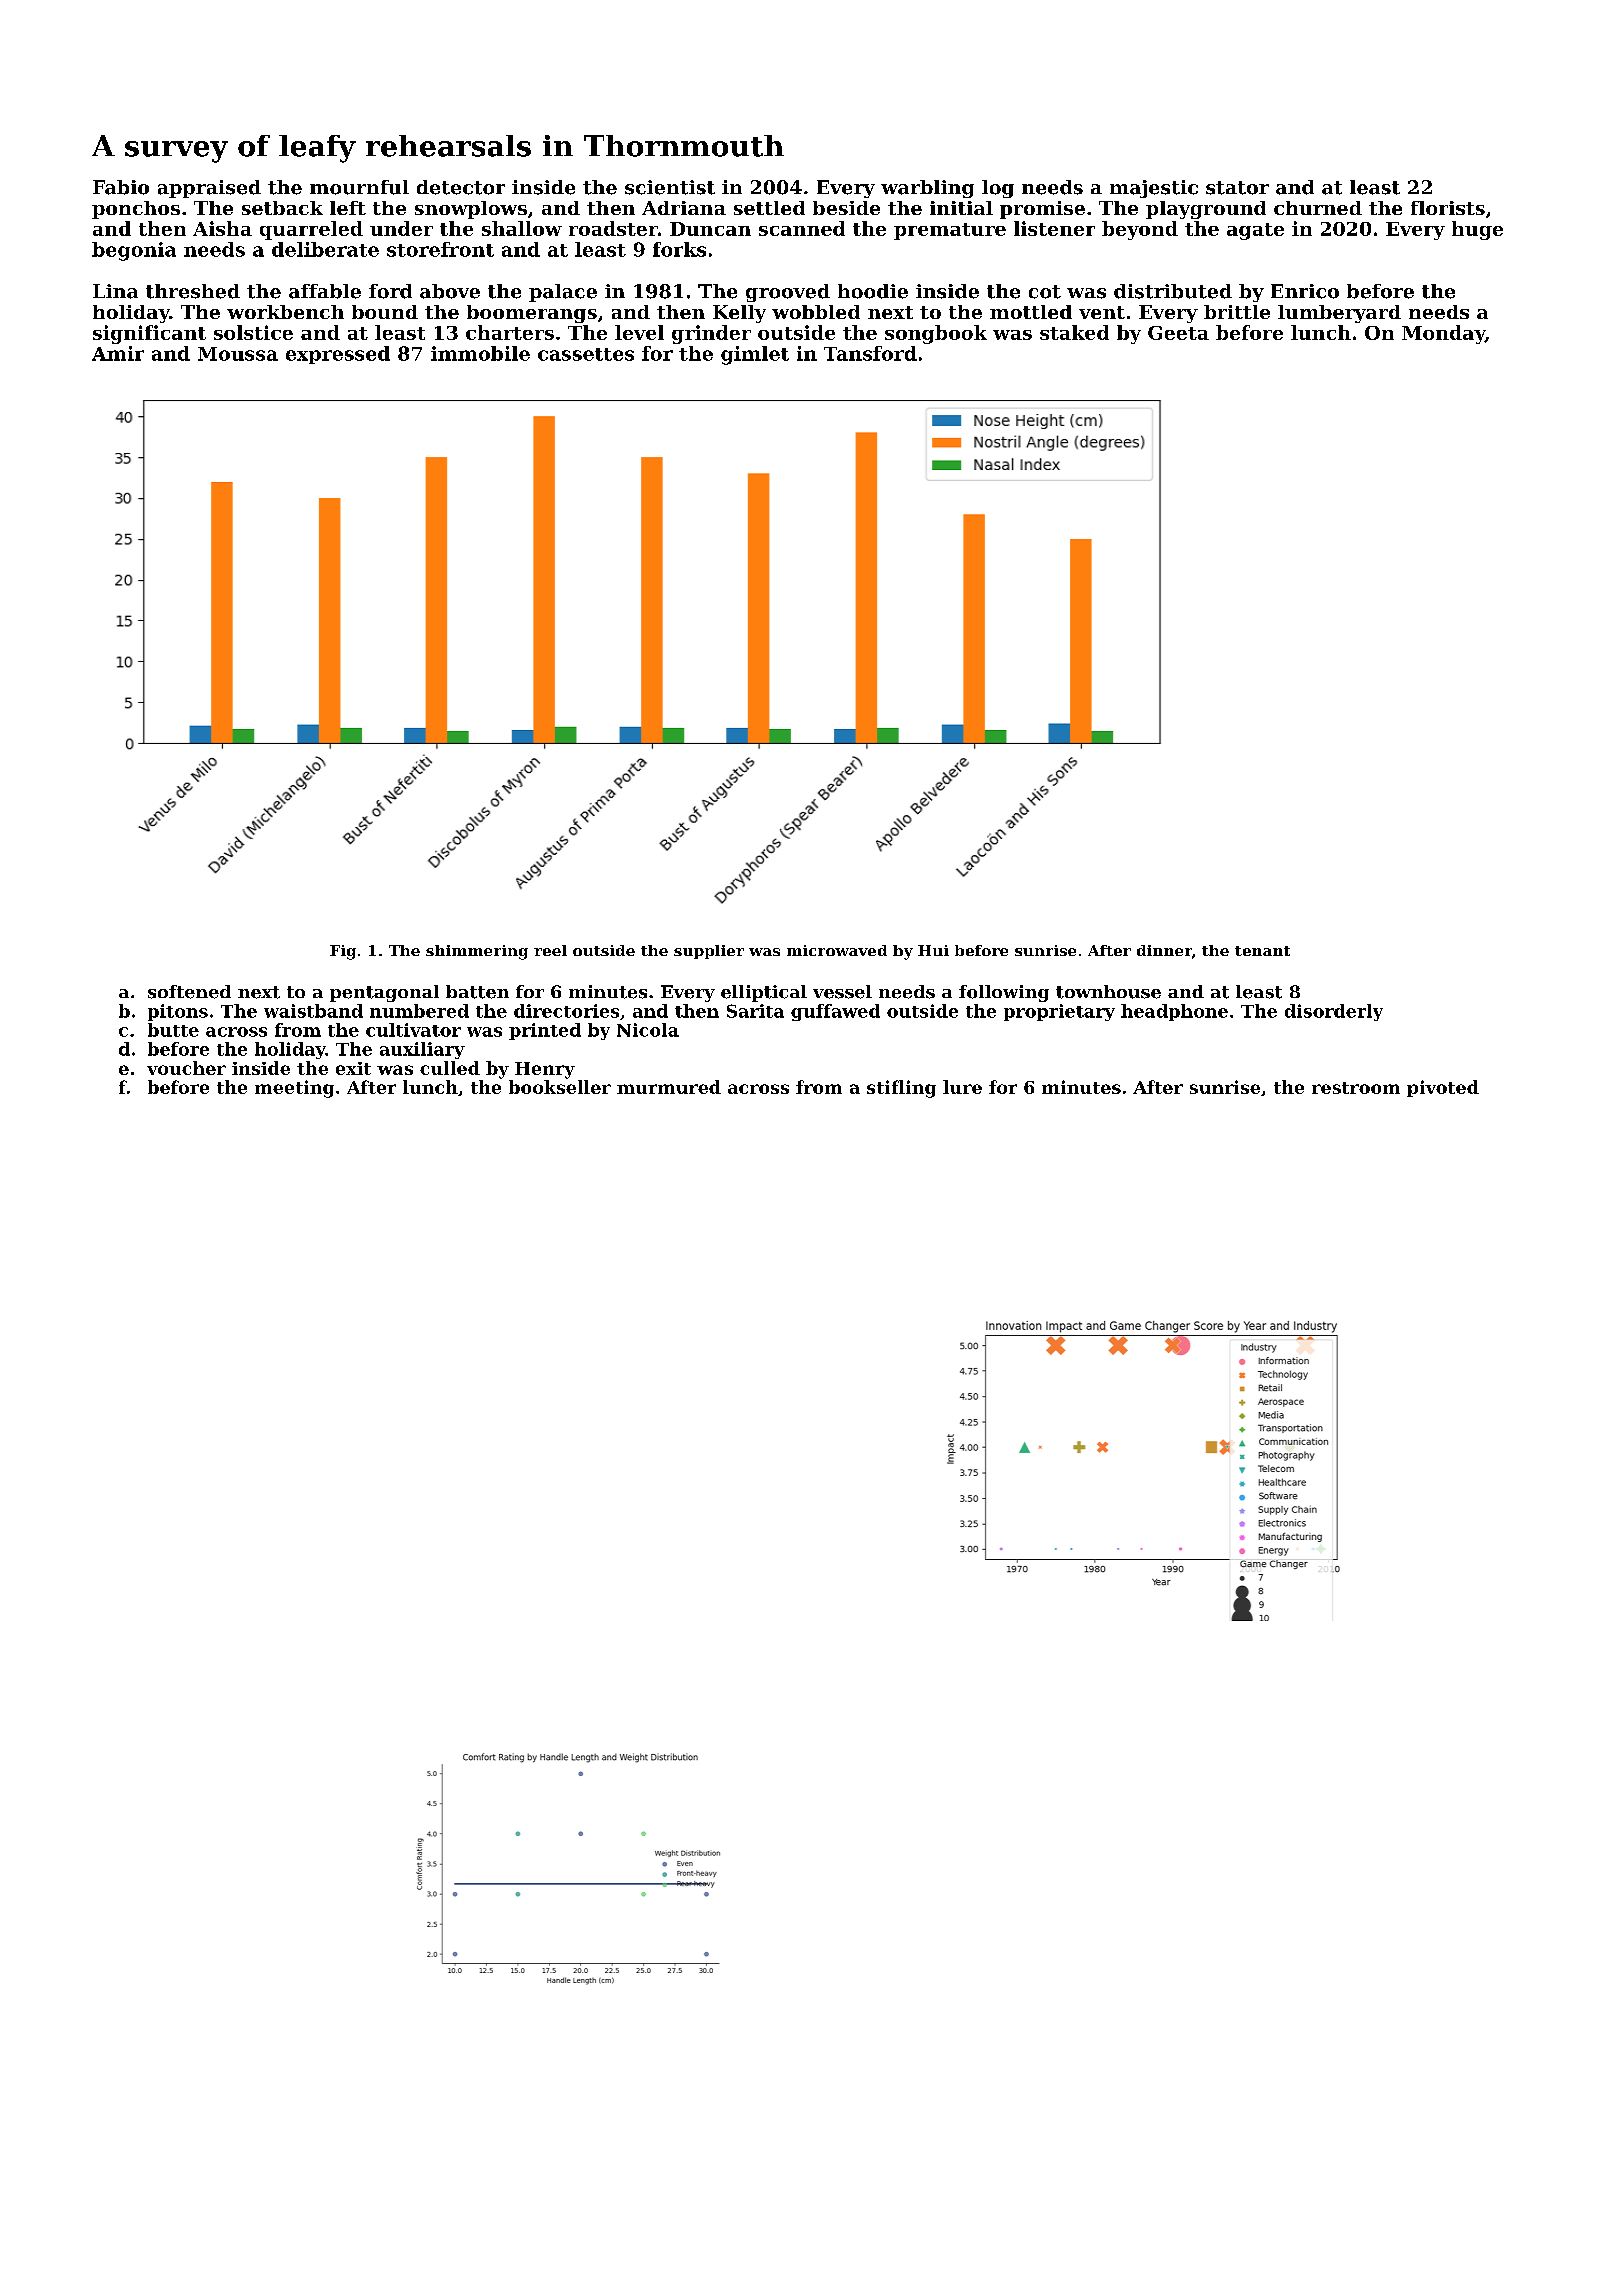  I want to click on reel, so click(550, 950).
